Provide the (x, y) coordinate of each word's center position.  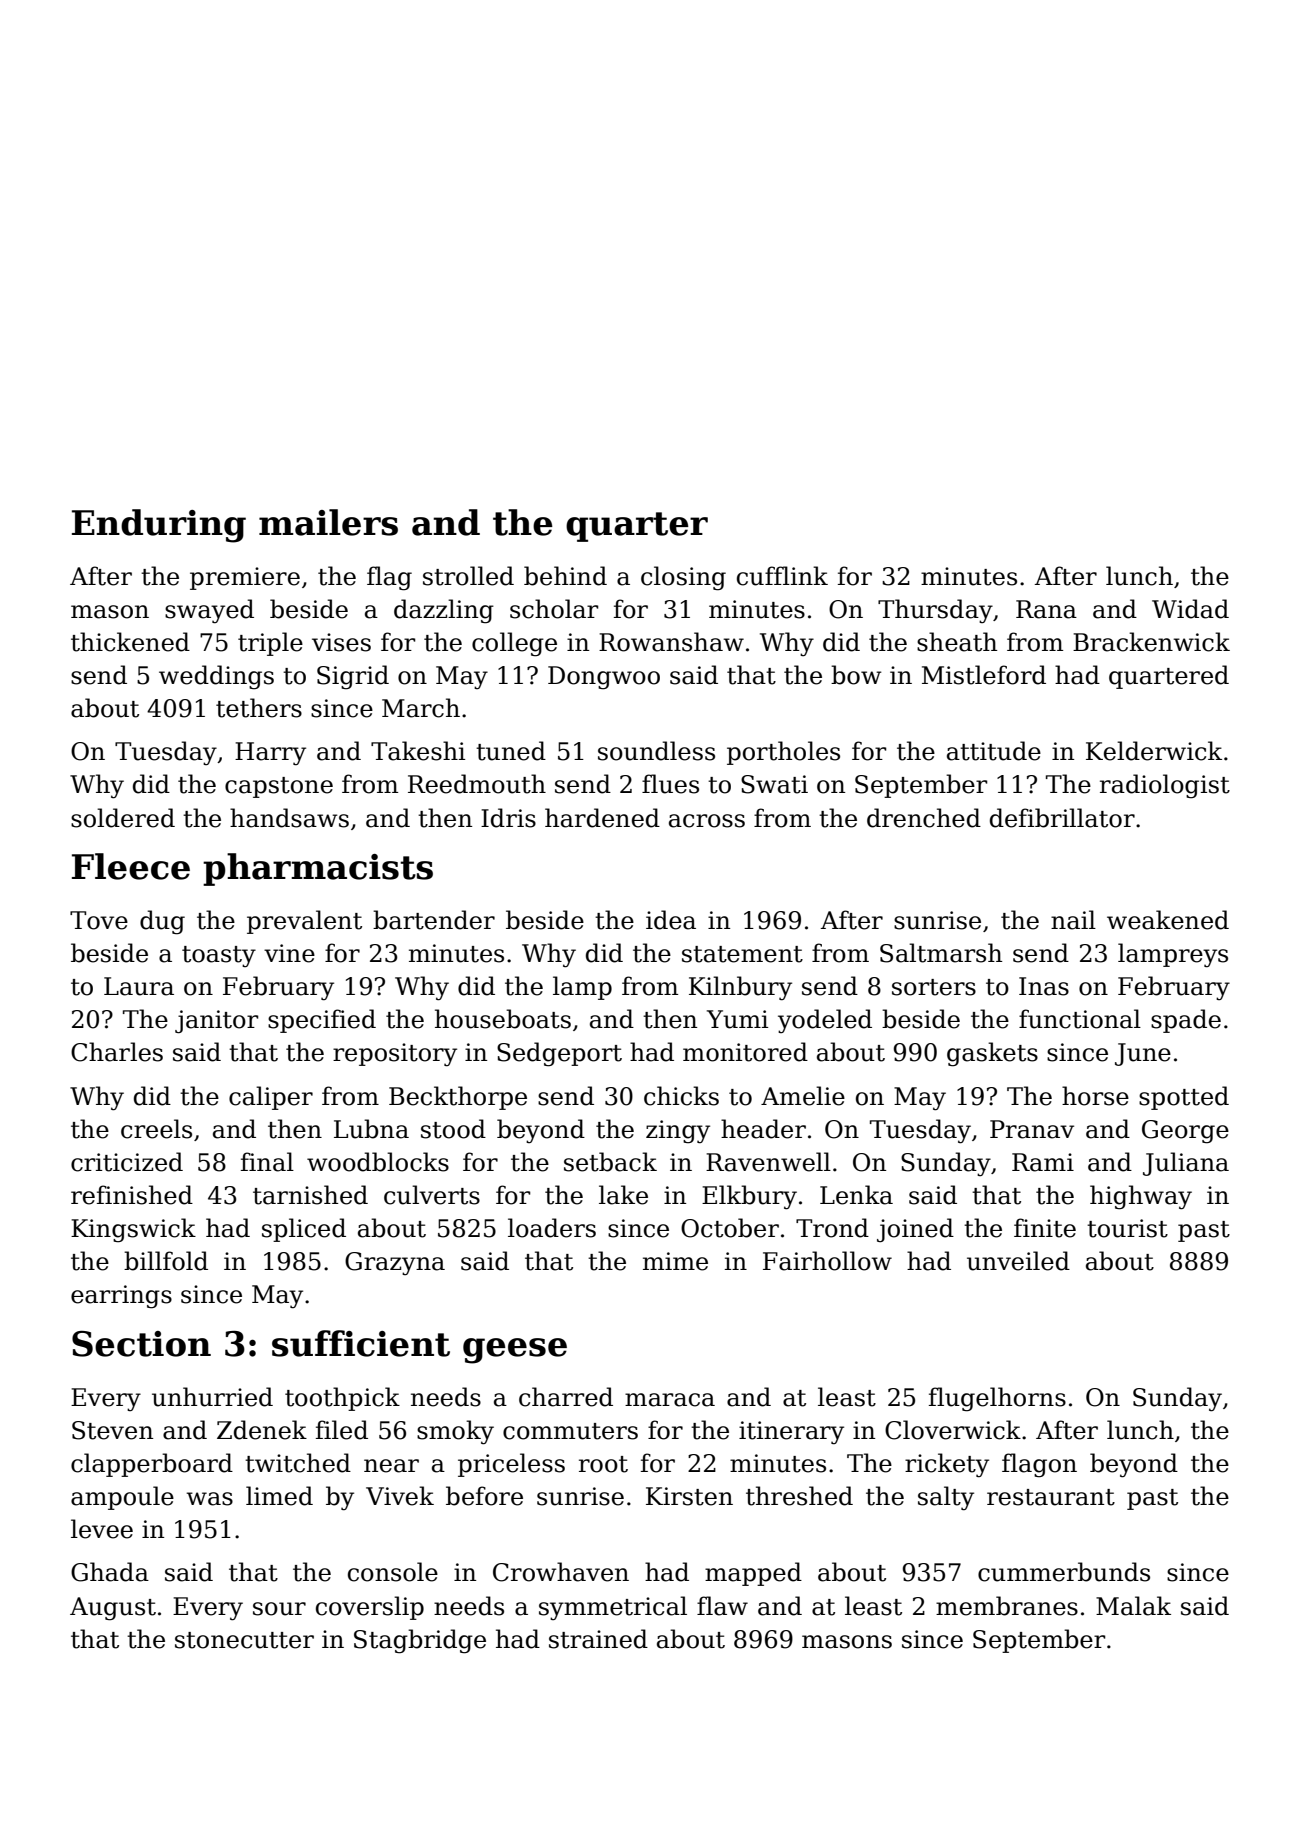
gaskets (992, 1054)
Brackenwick (1151, 642)
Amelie (803, 1096)
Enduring (159, 526)
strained (598, 1639)
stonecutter (244, 1640)
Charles (117, 1052)
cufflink (782, 576)
